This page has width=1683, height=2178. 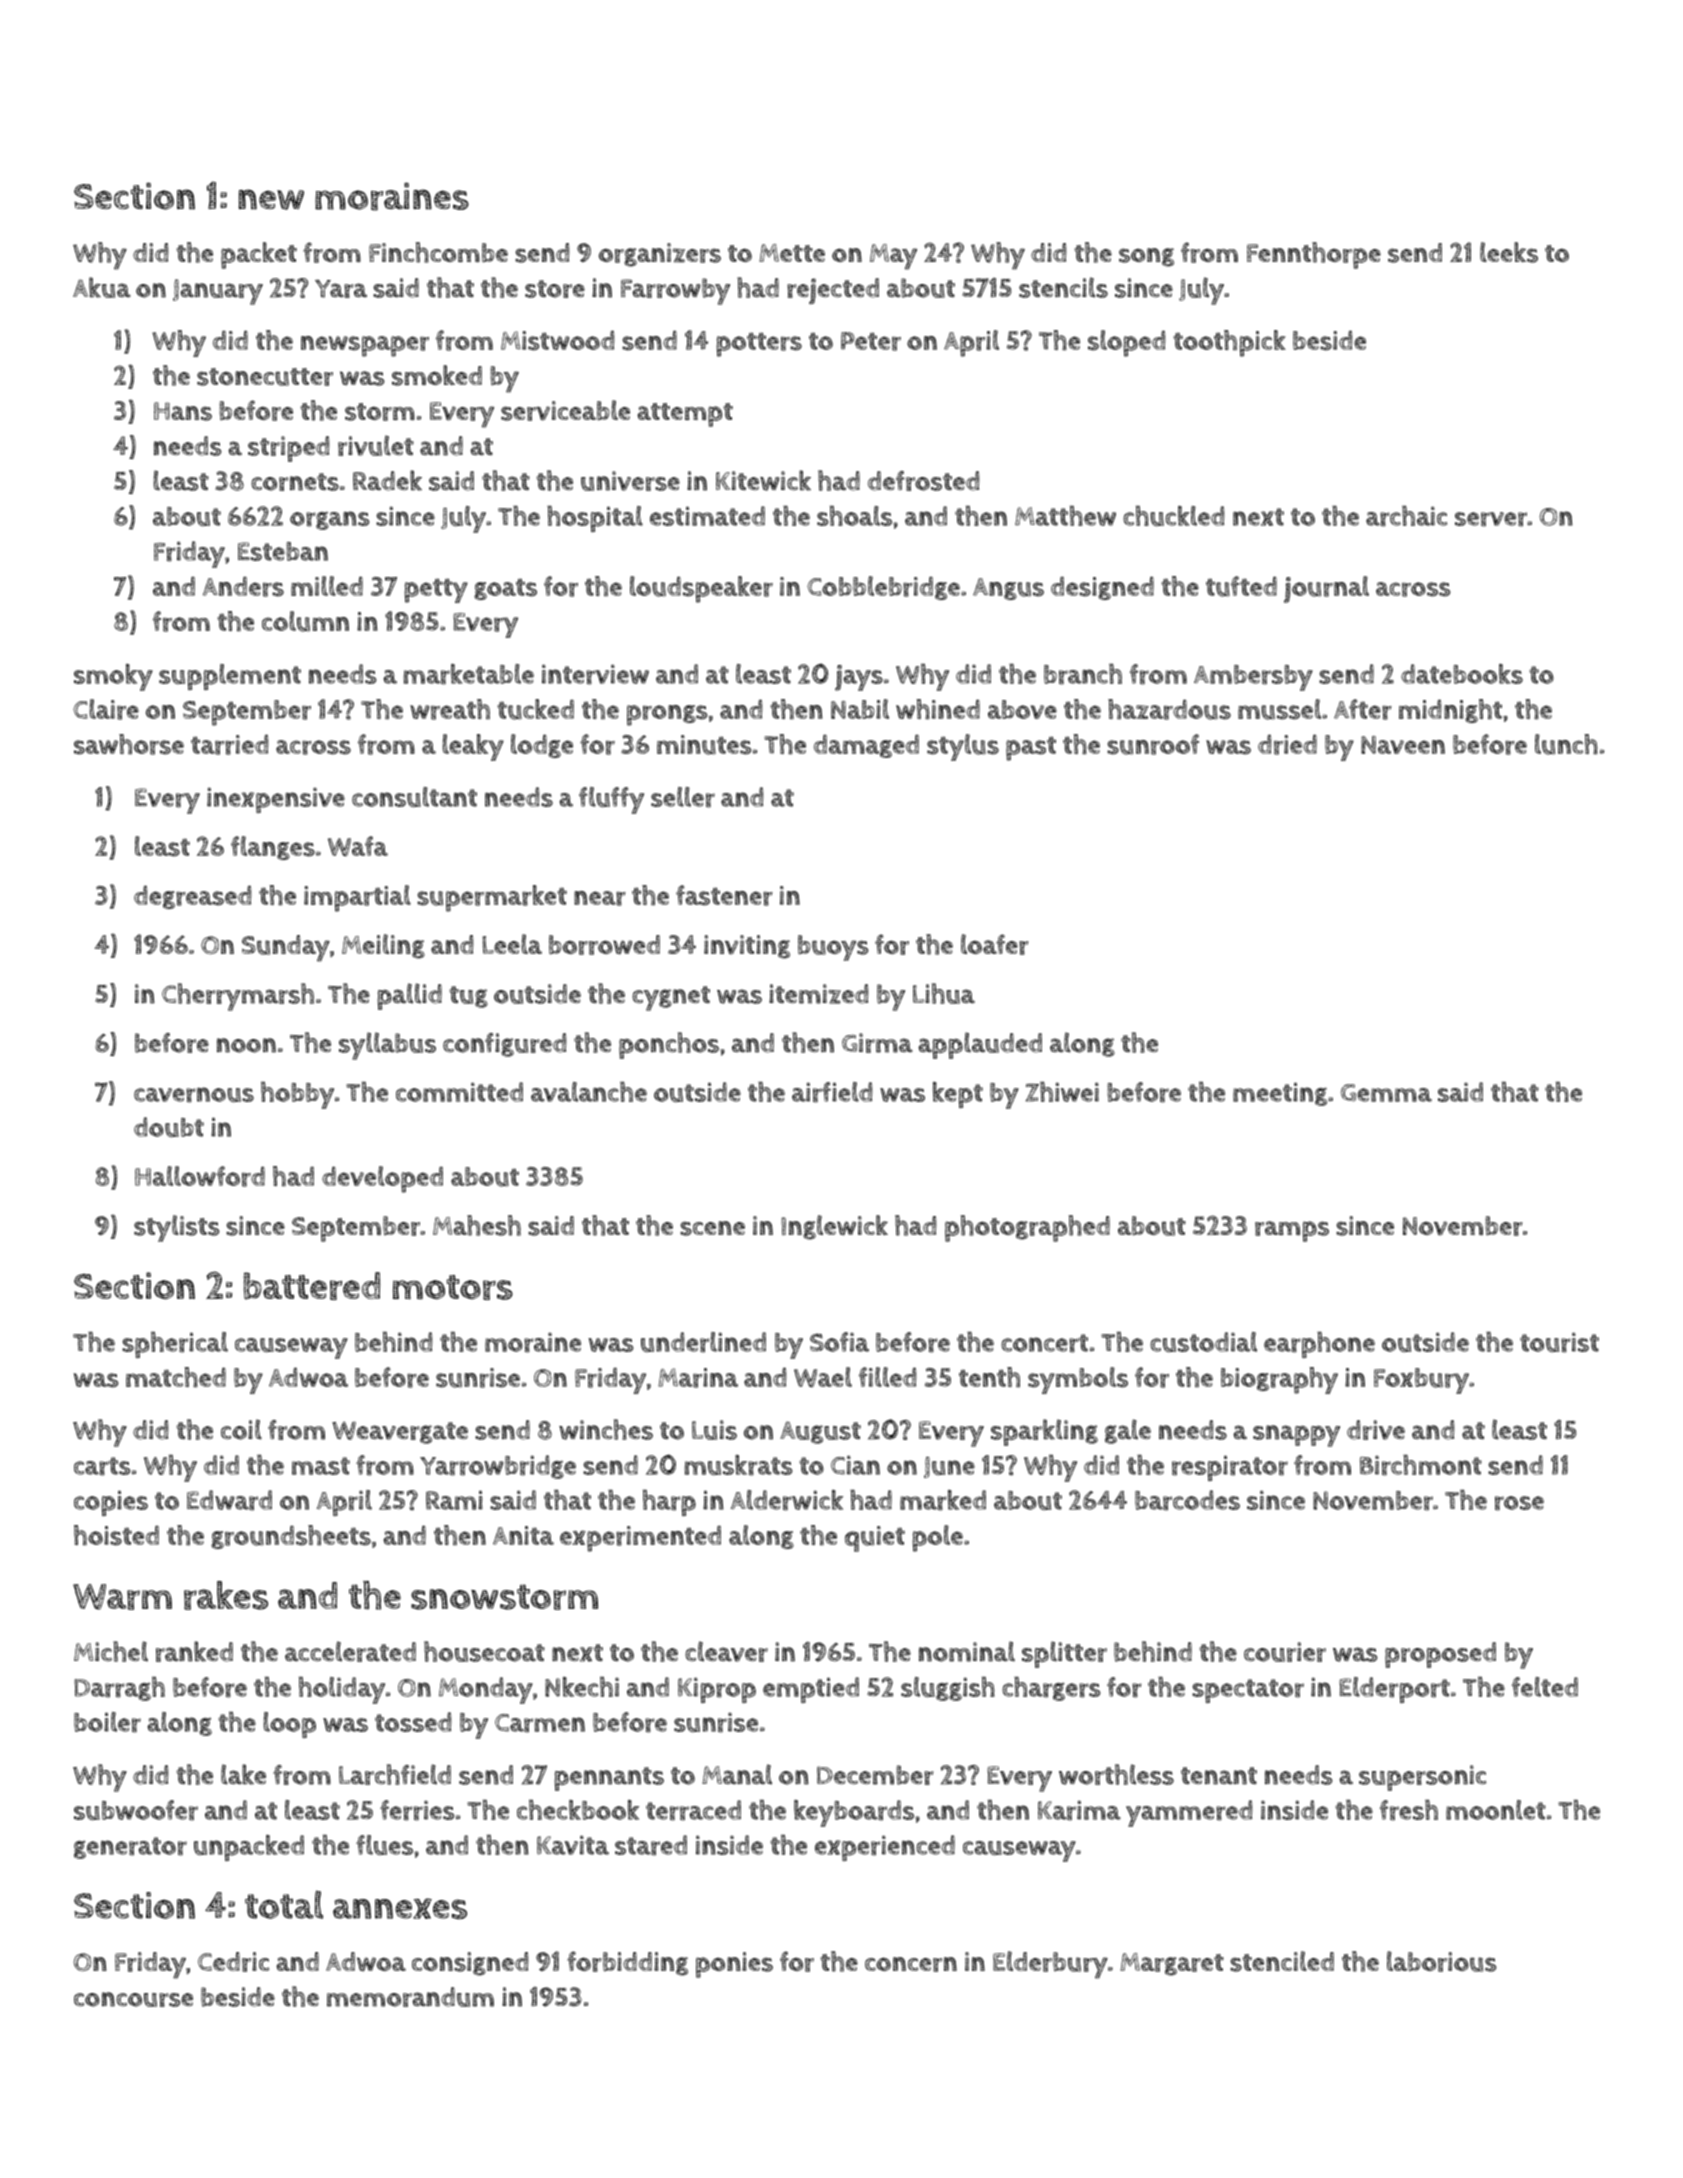 I want to click on organizers, so click(x=660, y=255).
